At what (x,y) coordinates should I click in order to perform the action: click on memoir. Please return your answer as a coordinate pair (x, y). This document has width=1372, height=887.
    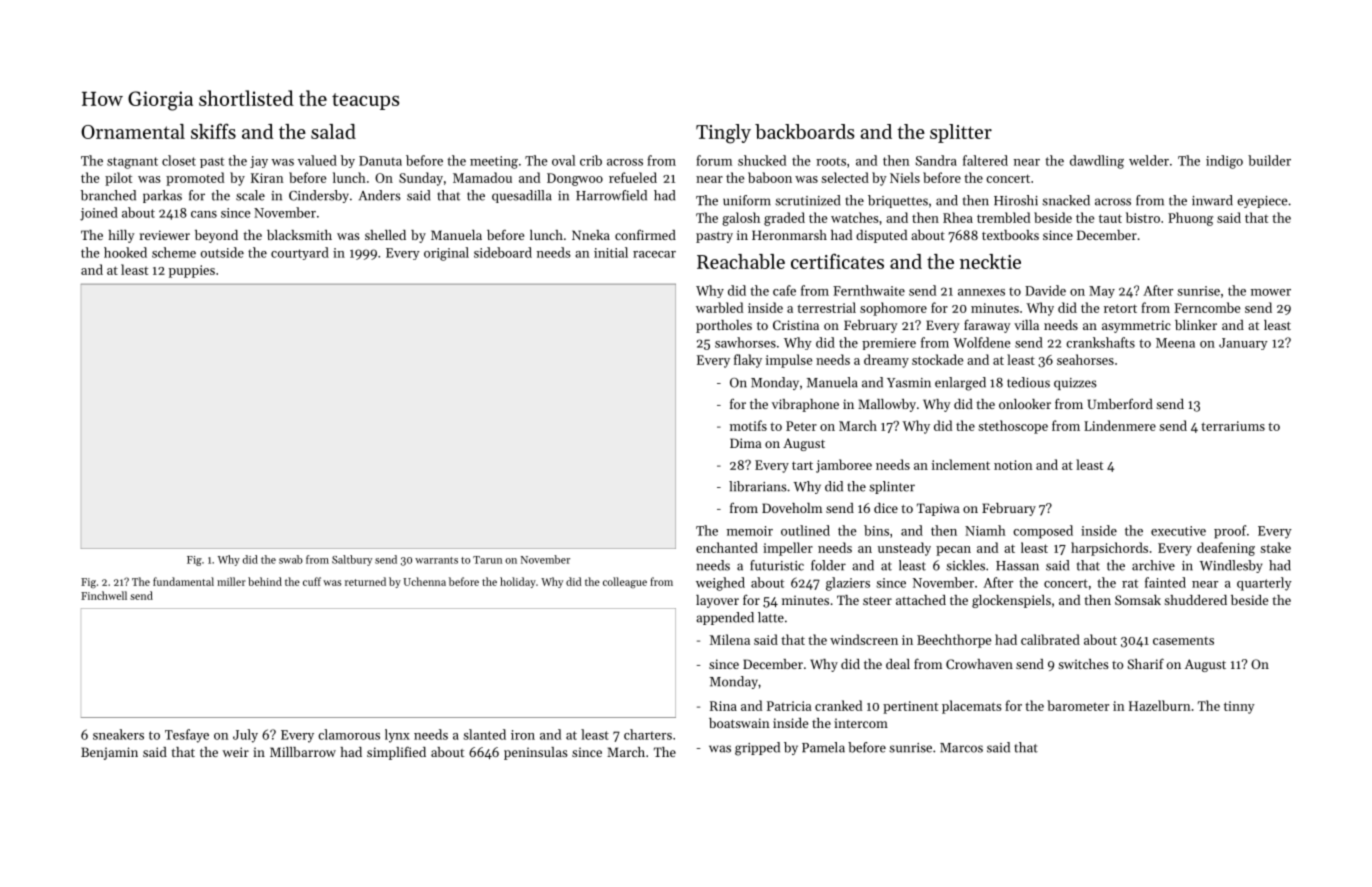
    Looking at the image, I should click on (750, 531).
